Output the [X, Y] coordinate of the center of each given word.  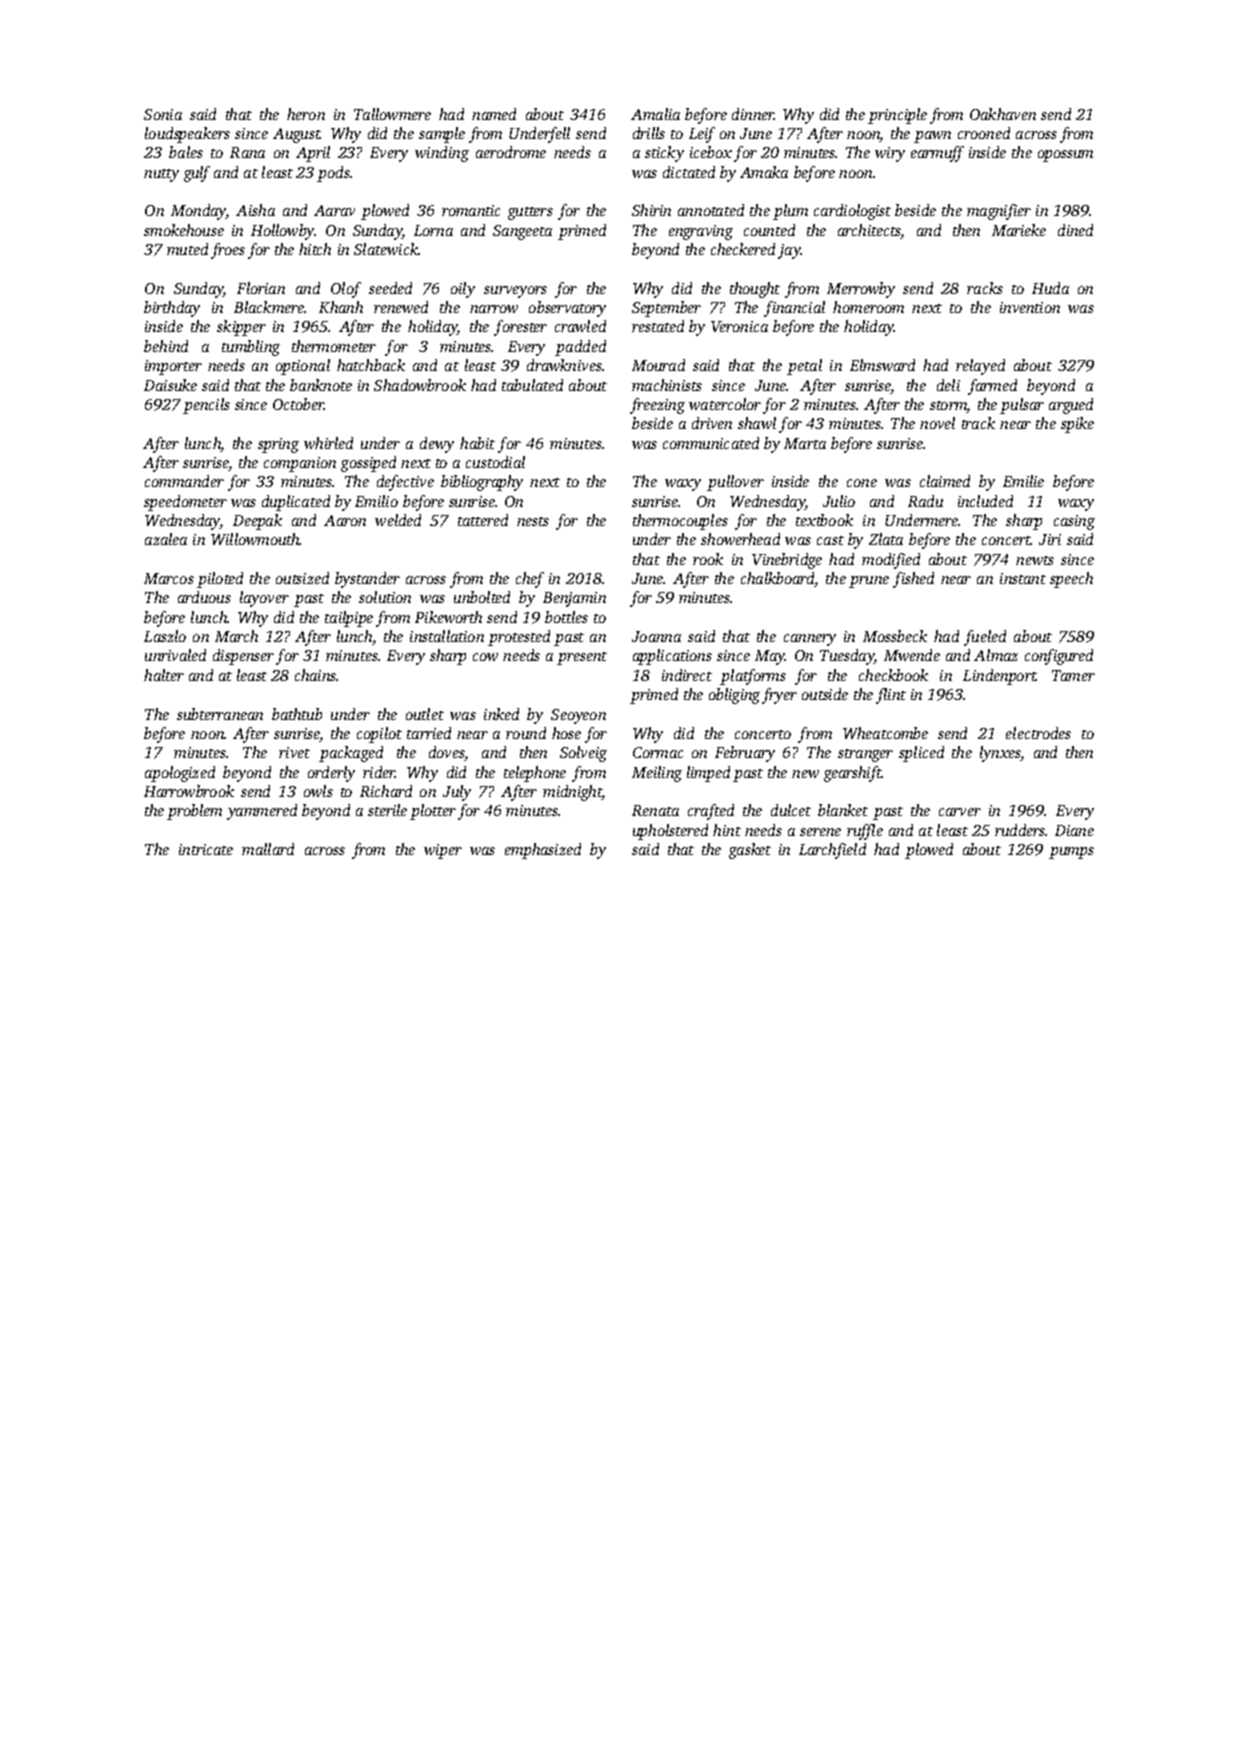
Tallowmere [392, 114]
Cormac [658, 752]
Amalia [655, 114]
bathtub [297, 714]
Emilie [1023, 481]
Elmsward [882, 365]
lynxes [1000, 754]
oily [463, 290]
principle [897, 116]
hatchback [371, 365]
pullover [735, 483]
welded [398, 520]
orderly [331, 774]
